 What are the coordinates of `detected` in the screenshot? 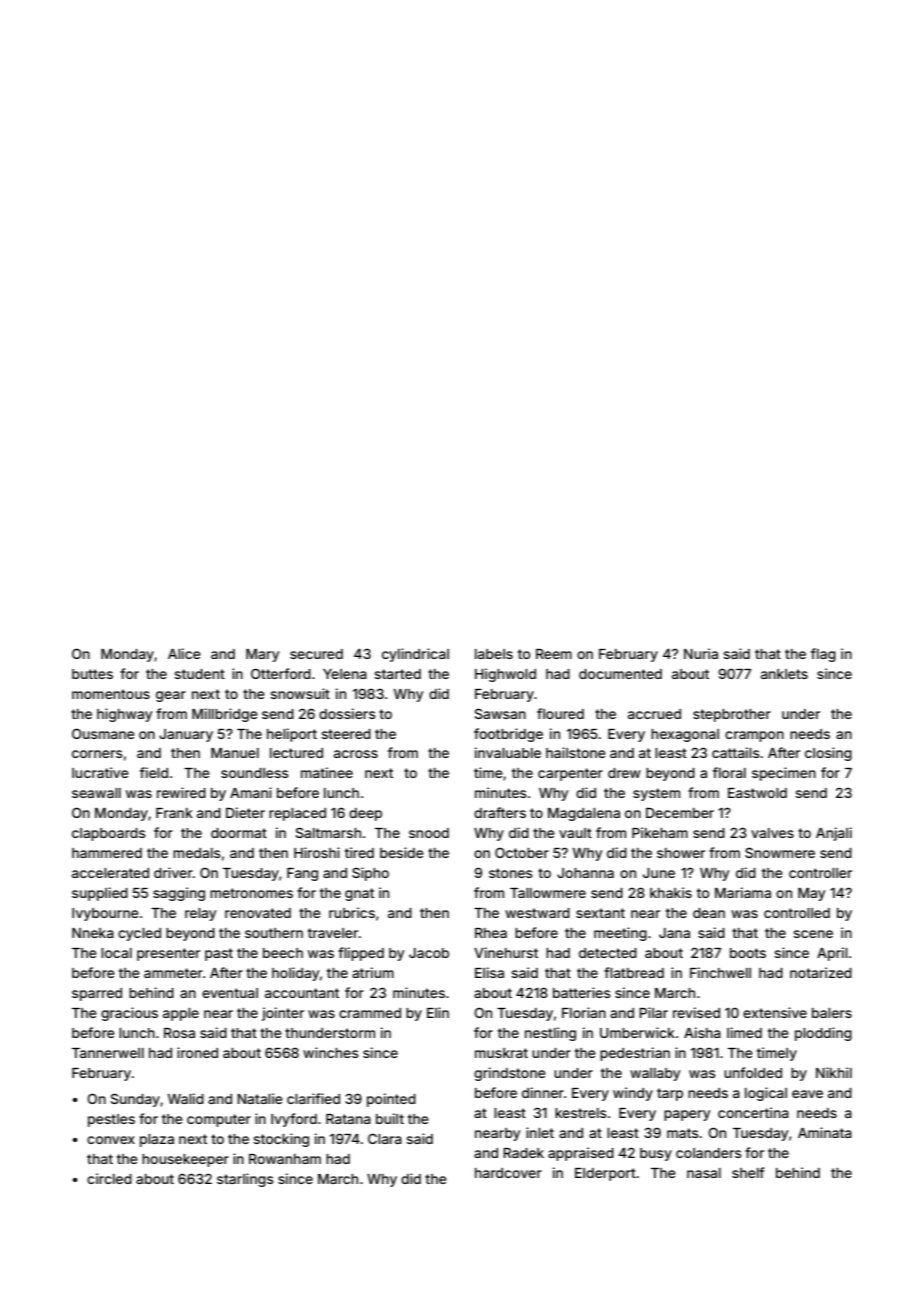 It's located at (608, 953).
